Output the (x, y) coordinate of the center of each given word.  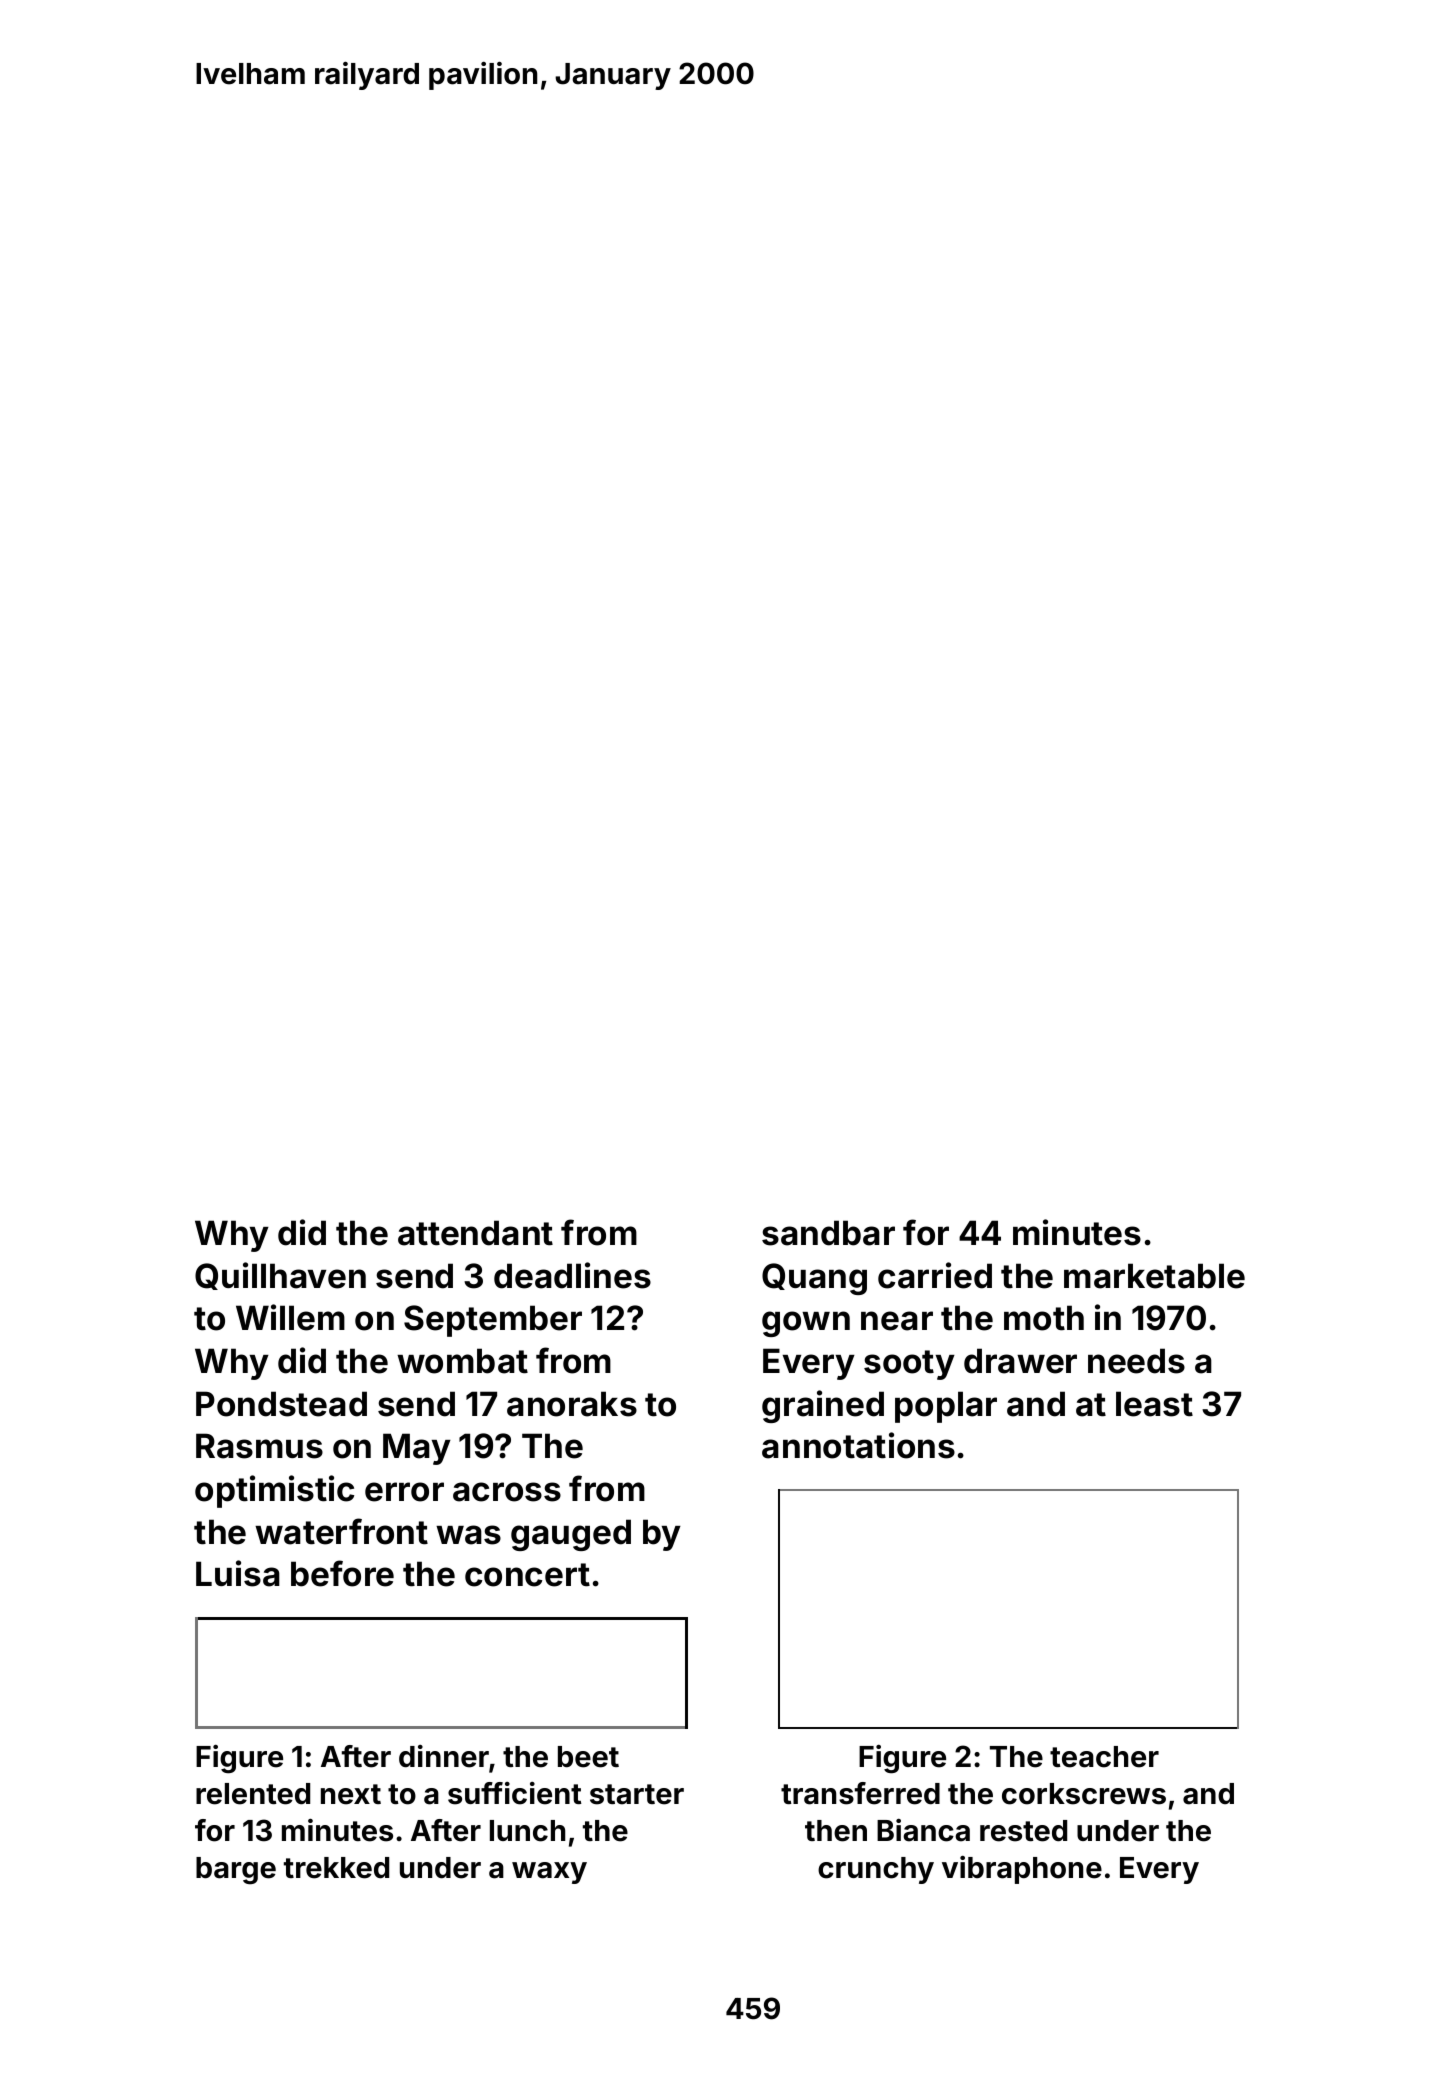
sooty (909, 1365)
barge (236, 1871)
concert (527, 1575)
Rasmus (259, 1446)
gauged (571, 1535)
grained (823, 1406)
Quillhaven (280, 1276)
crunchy (876, 1870)
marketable (1154, 1276)
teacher (1104, 1757)
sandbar (828, 1233)
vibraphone (1022, 1870)
